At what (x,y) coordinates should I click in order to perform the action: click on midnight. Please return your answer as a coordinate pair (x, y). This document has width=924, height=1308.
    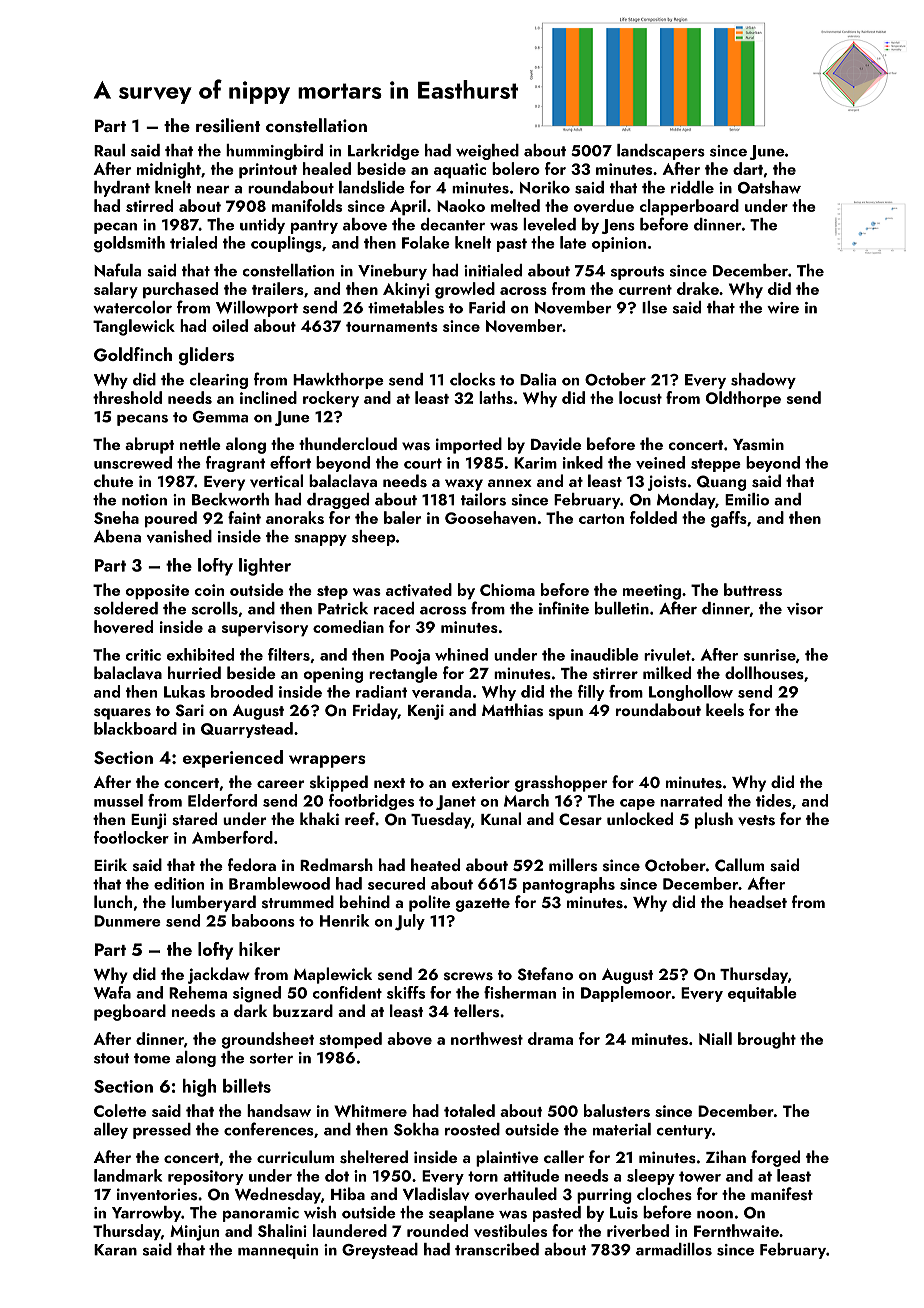
    Looking at the image, I should click on (169, 170).
